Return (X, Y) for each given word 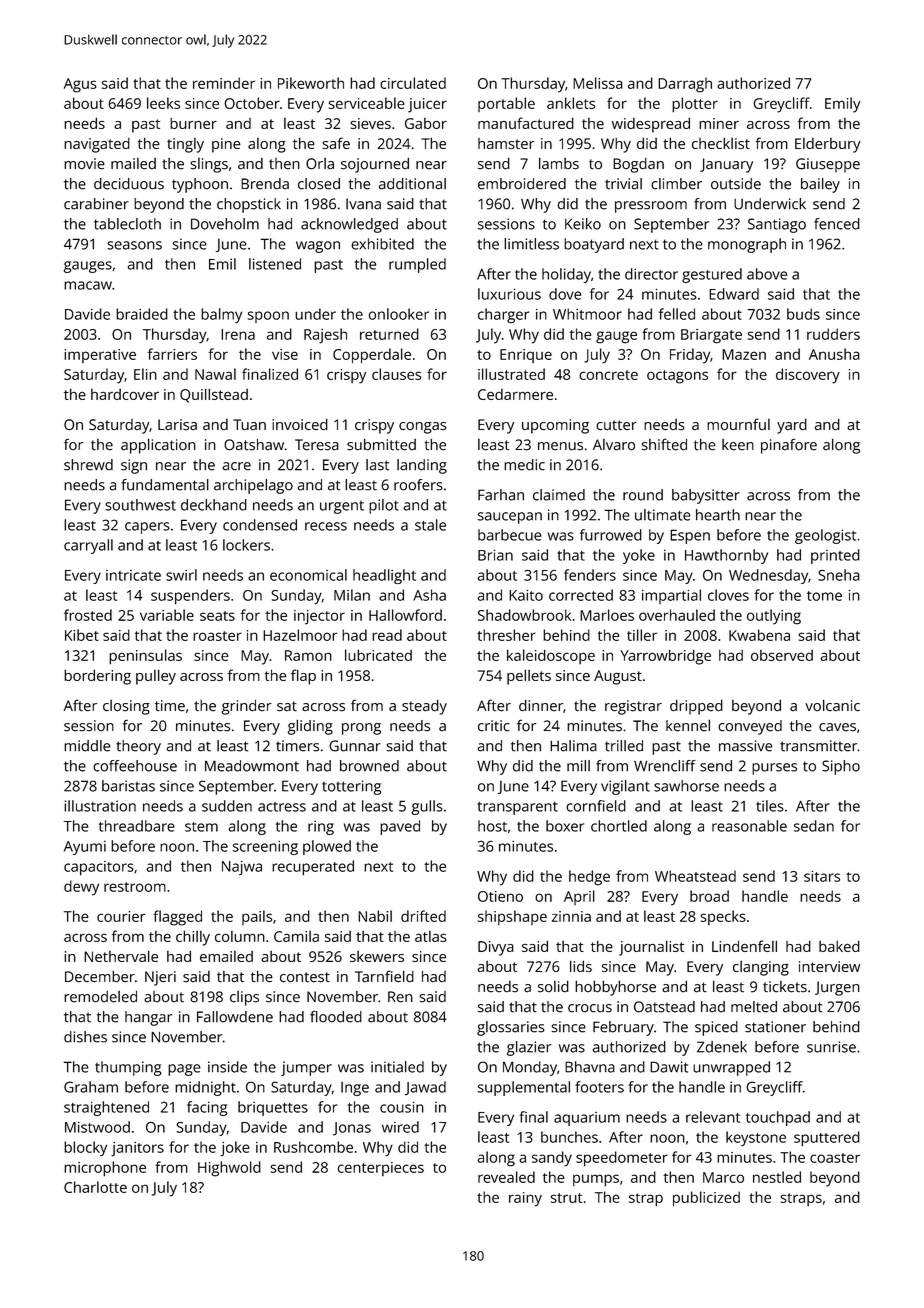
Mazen (744, 354)
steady (424, 707)
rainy (525, 1199)
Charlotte (95, 1187)
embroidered (522, 184)
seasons (134, 245)
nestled (777, 1177)
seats (217, 616)
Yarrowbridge (665, 657)
